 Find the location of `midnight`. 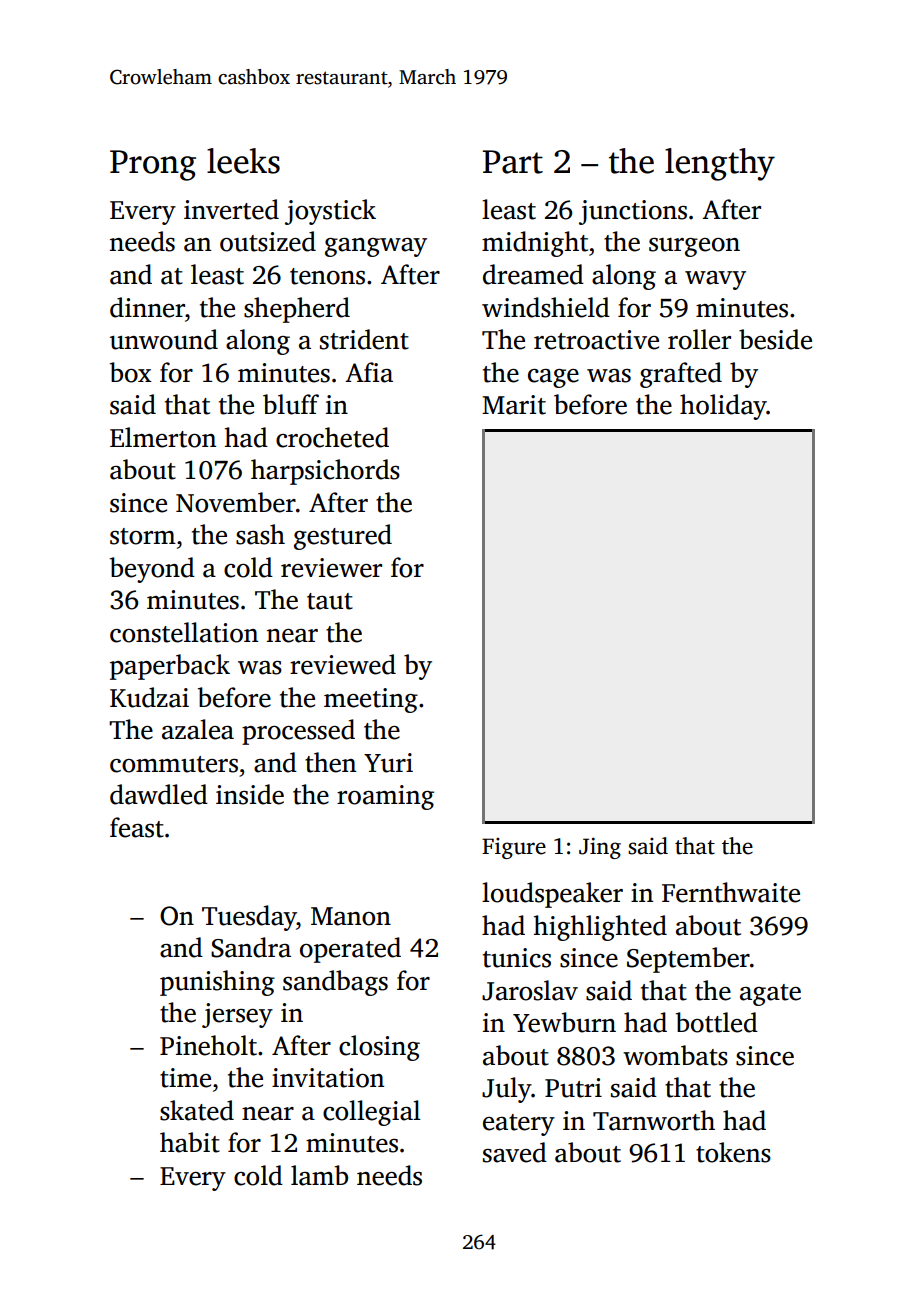

midnight is located at coordinates (535, 244).
